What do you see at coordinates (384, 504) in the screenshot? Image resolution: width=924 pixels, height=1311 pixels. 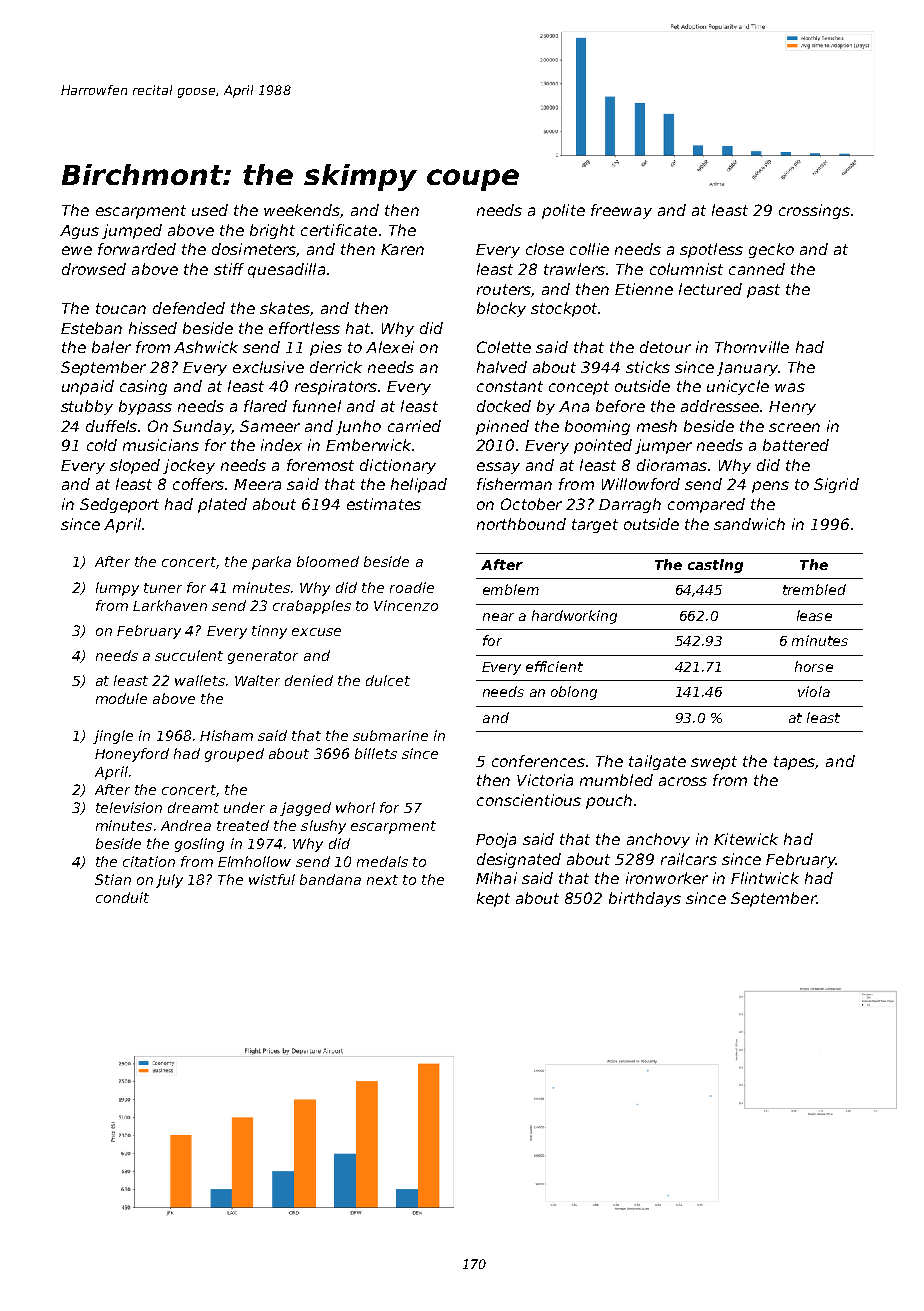 I see `estimates` at bounding box center [384, 504].
